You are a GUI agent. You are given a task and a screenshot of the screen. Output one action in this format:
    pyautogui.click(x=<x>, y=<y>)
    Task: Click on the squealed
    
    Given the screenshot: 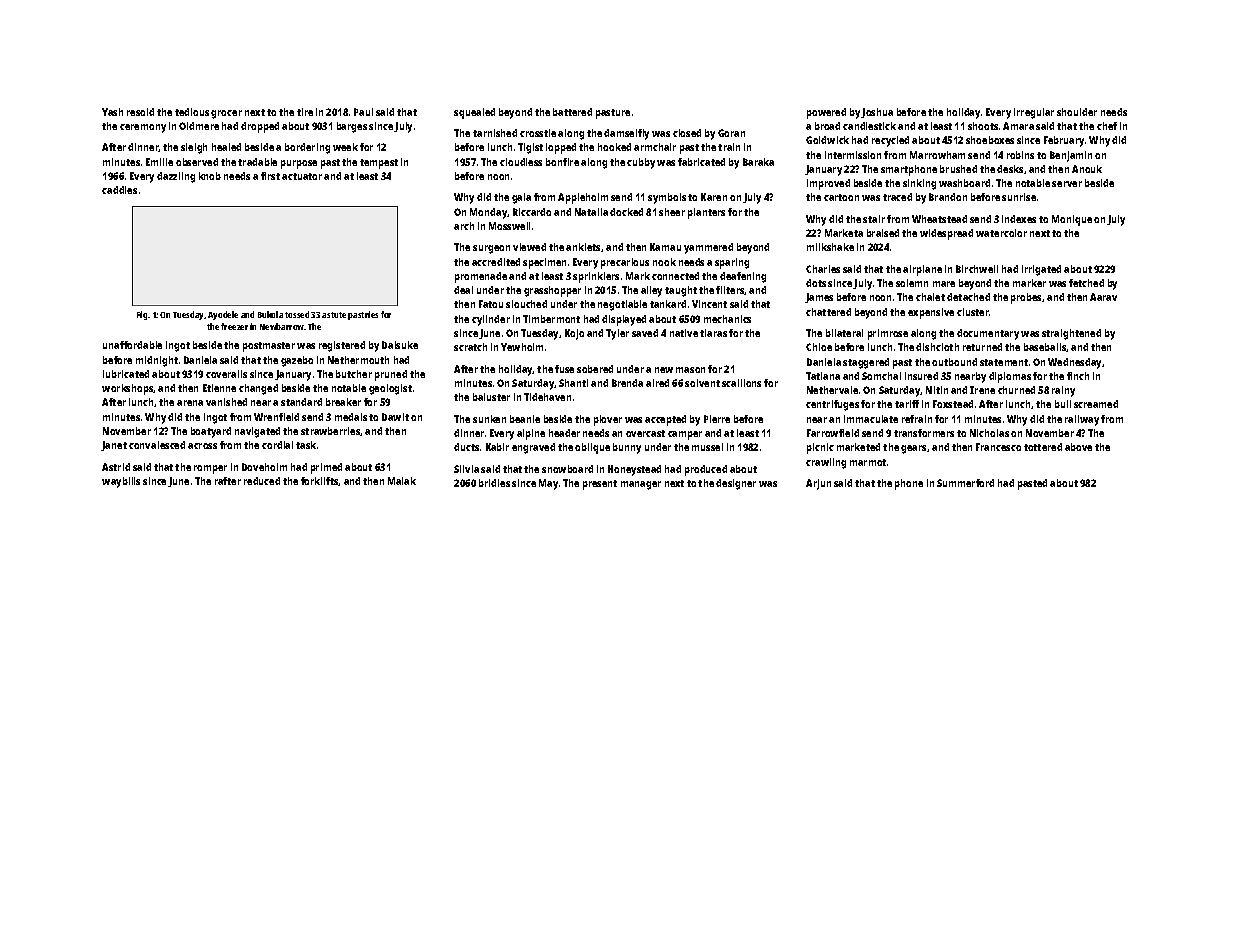 What is the action you would take?
    pyautogui.click(x=474, y=113)
